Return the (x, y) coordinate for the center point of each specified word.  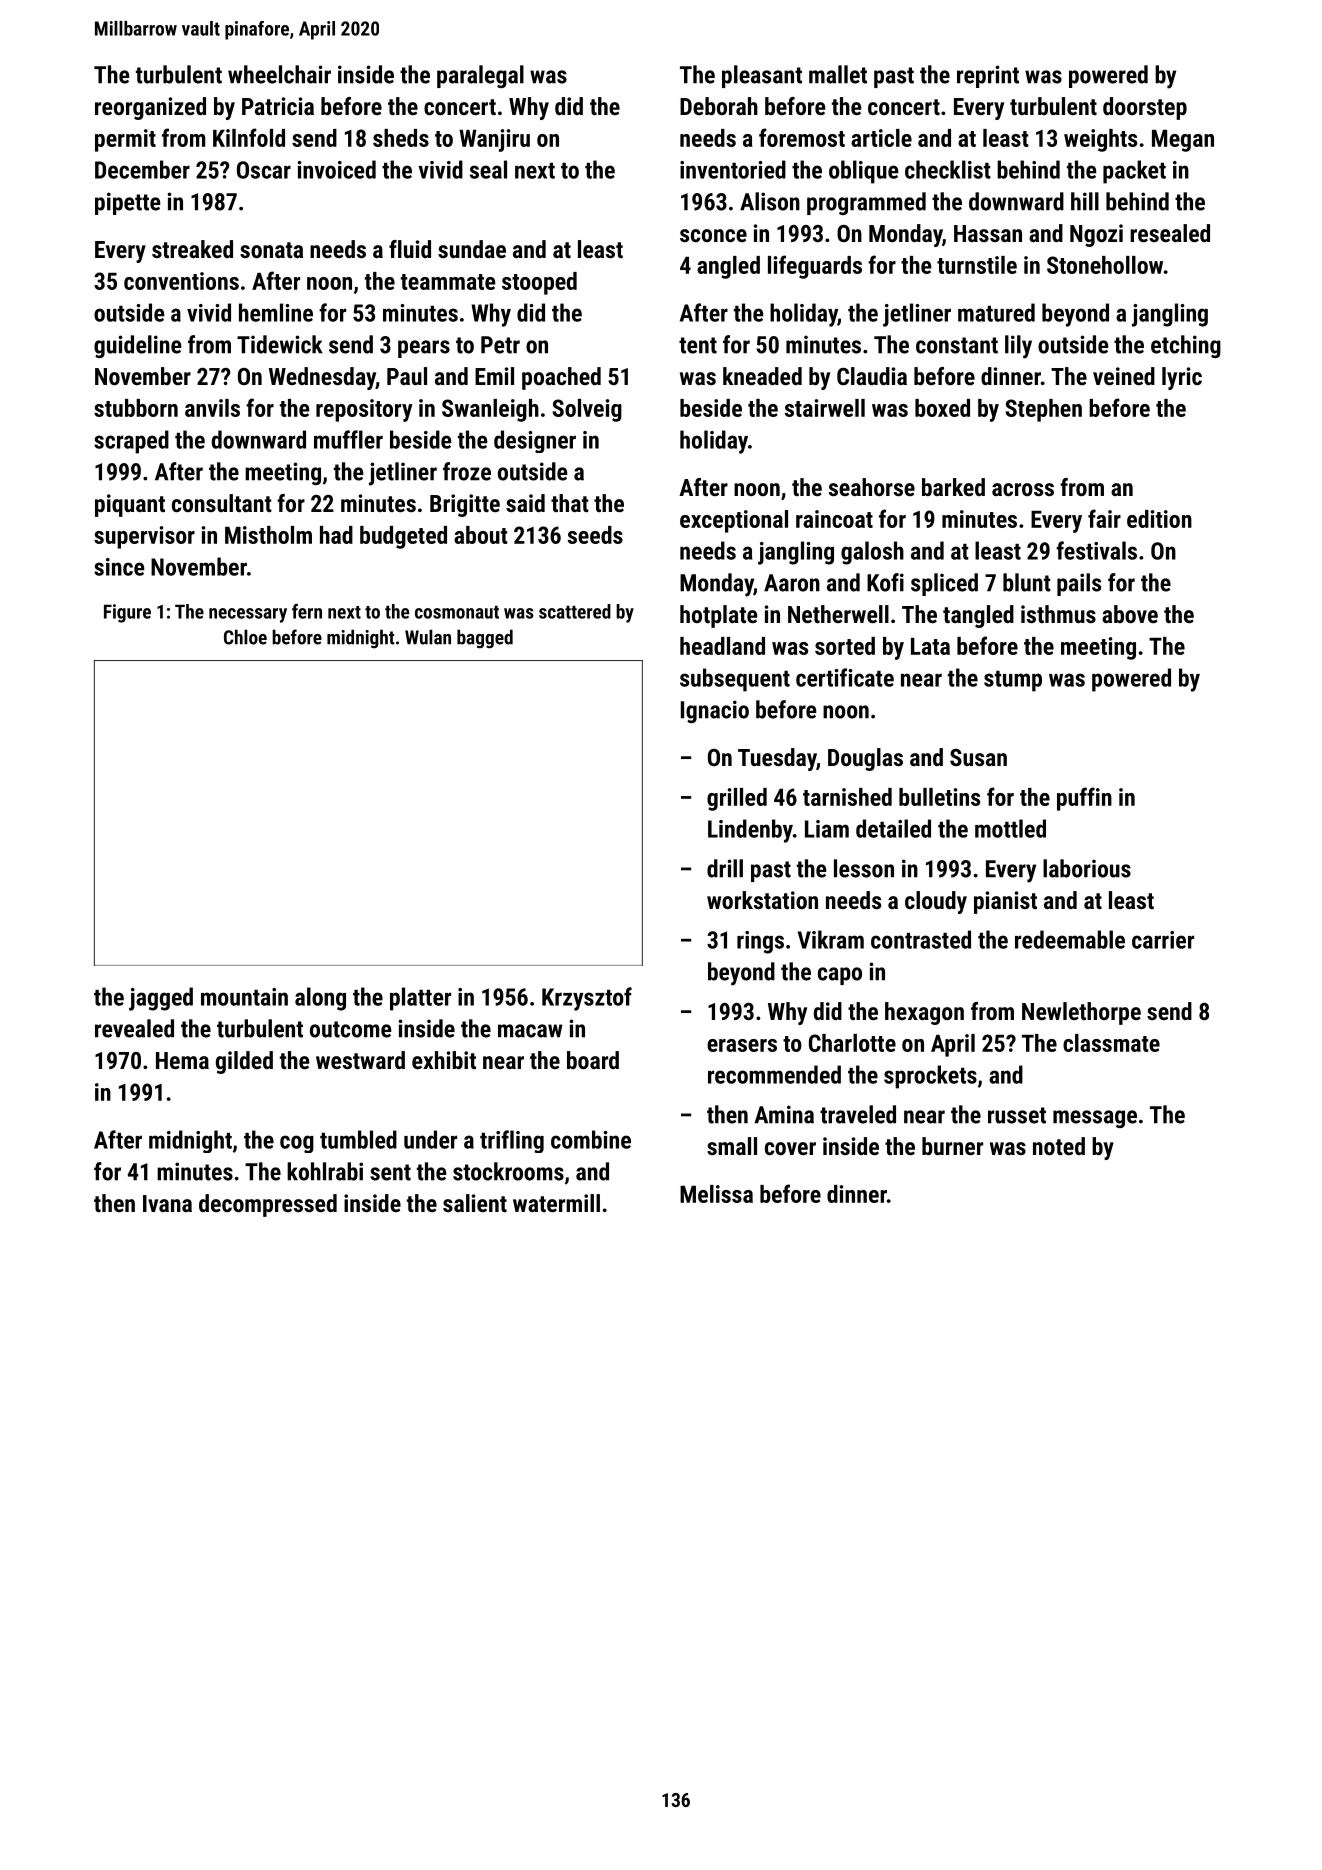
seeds (595, 535)
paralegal (480, 76)
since (119, 567)
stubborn (136, 408)
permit (125, 140)
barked (953, 487)
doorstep (1145, 108)
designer (535, 441)
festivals (1096, 550)
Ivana (167, 1203)
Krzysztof (587, 999)
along (320, 999)
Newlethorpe (1081, 1013)
